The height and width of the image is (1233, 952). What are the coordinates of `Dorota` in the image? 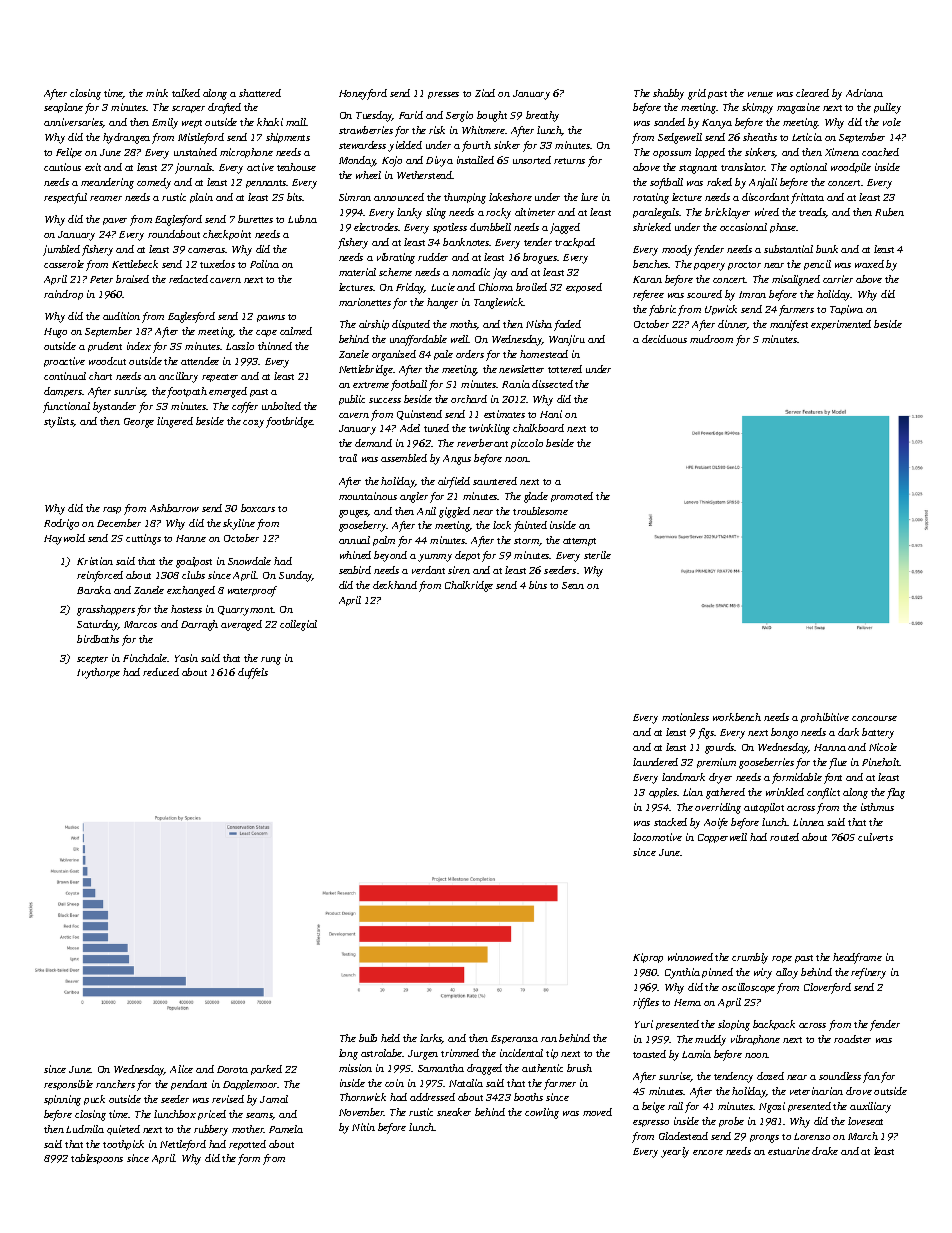 It's located at (232, 1069).
